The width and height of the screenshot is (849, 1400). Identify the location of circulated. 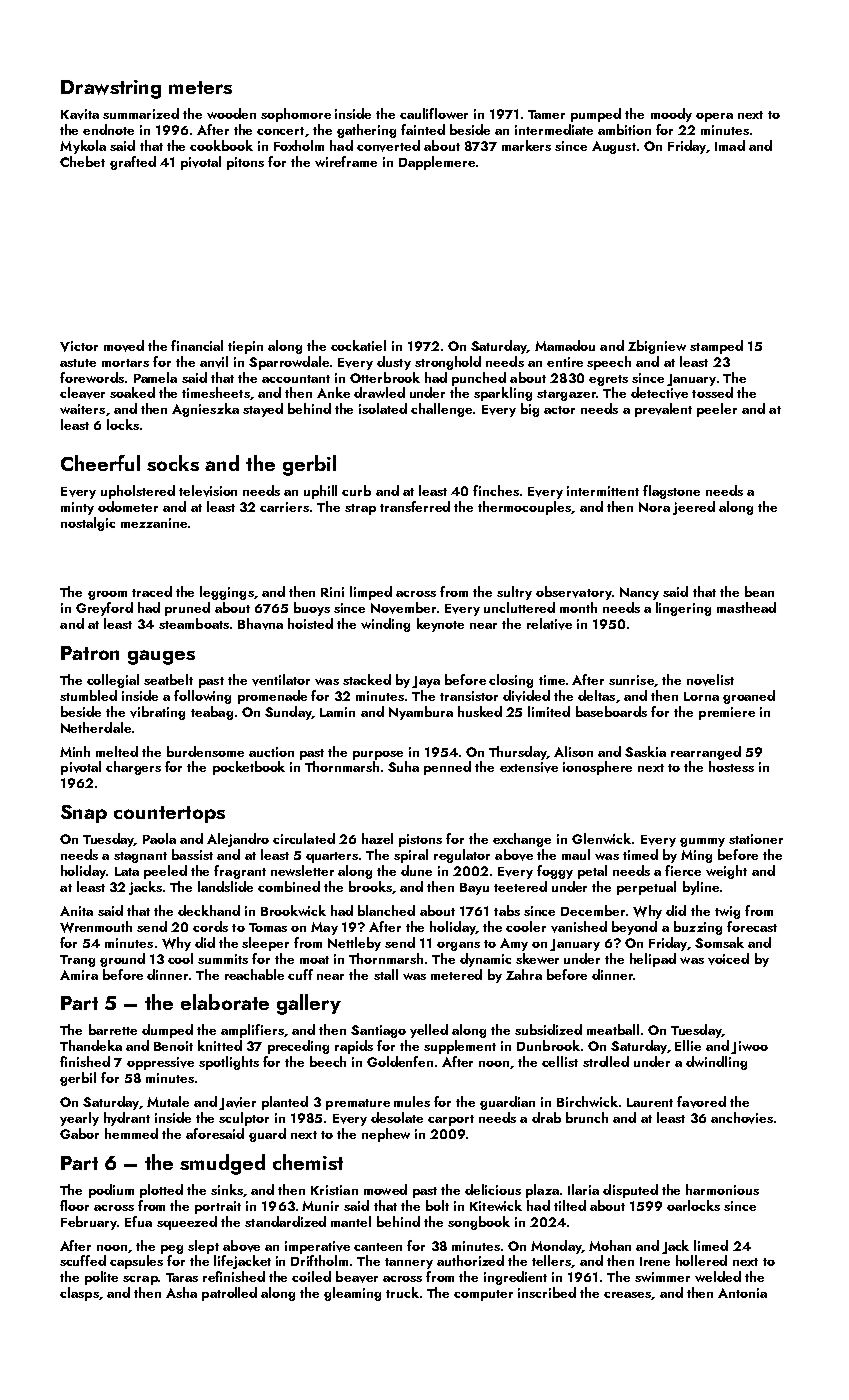
(304, 838).
